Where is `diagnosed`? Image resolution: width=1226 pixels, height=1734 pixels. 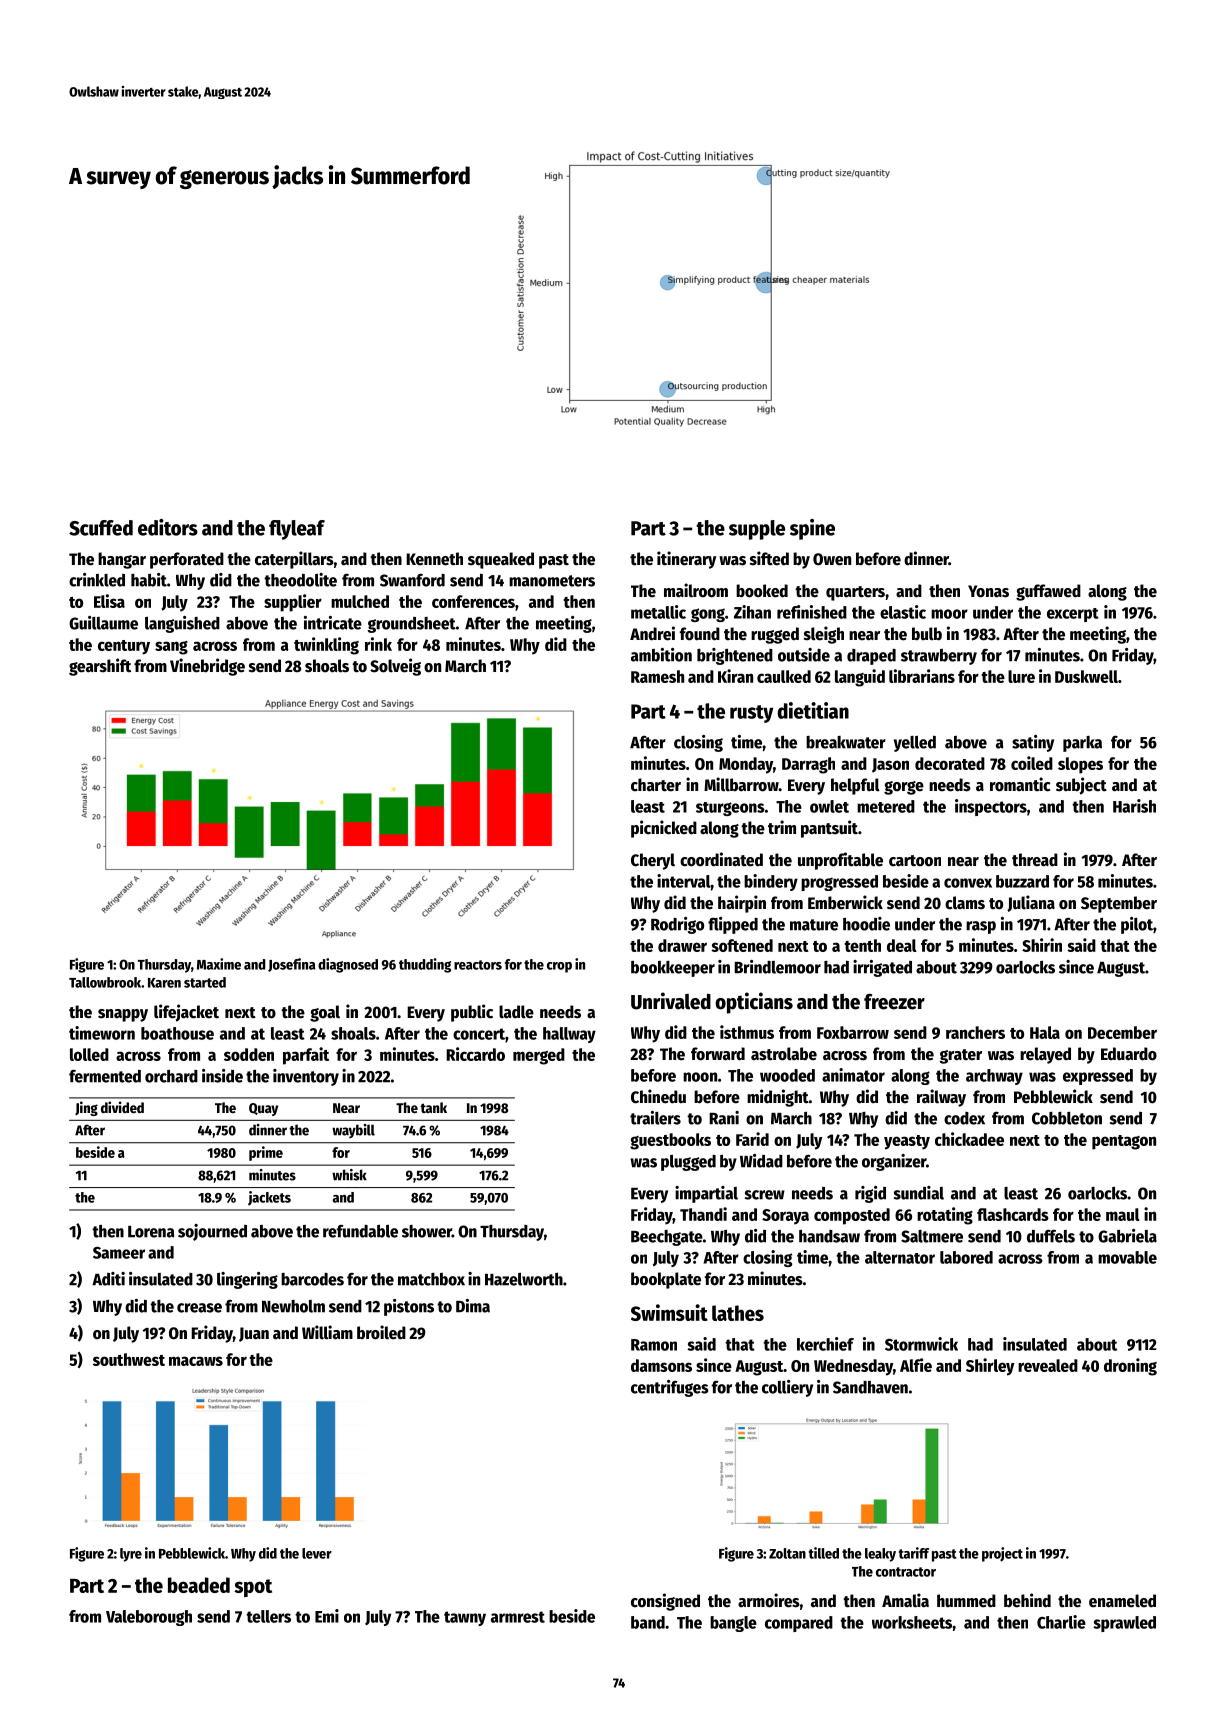 diagnosed is located at coordinates (348, 965).
